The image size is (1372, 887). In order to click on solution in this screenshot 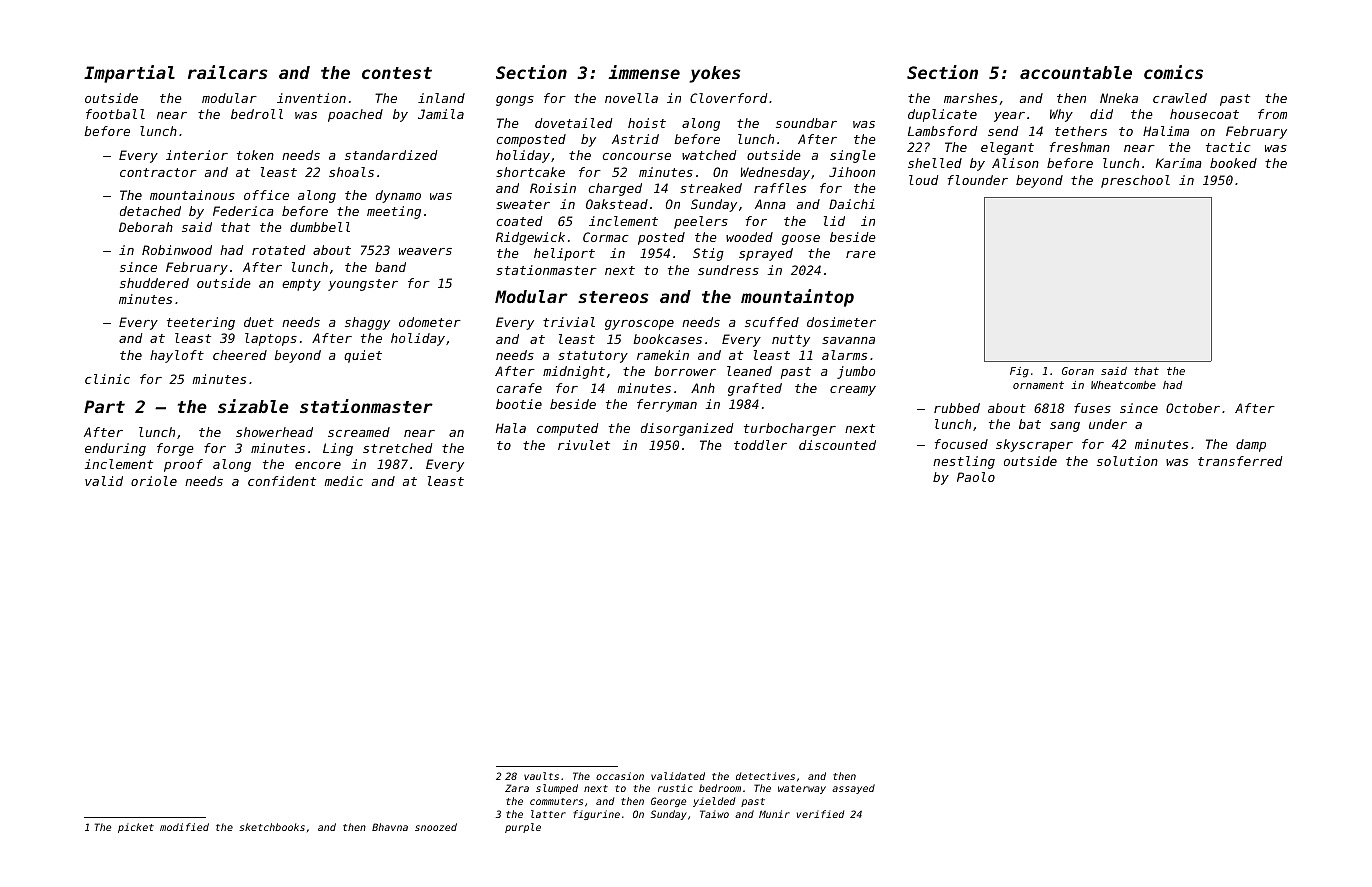, I will do `click(1127, 461)`.
